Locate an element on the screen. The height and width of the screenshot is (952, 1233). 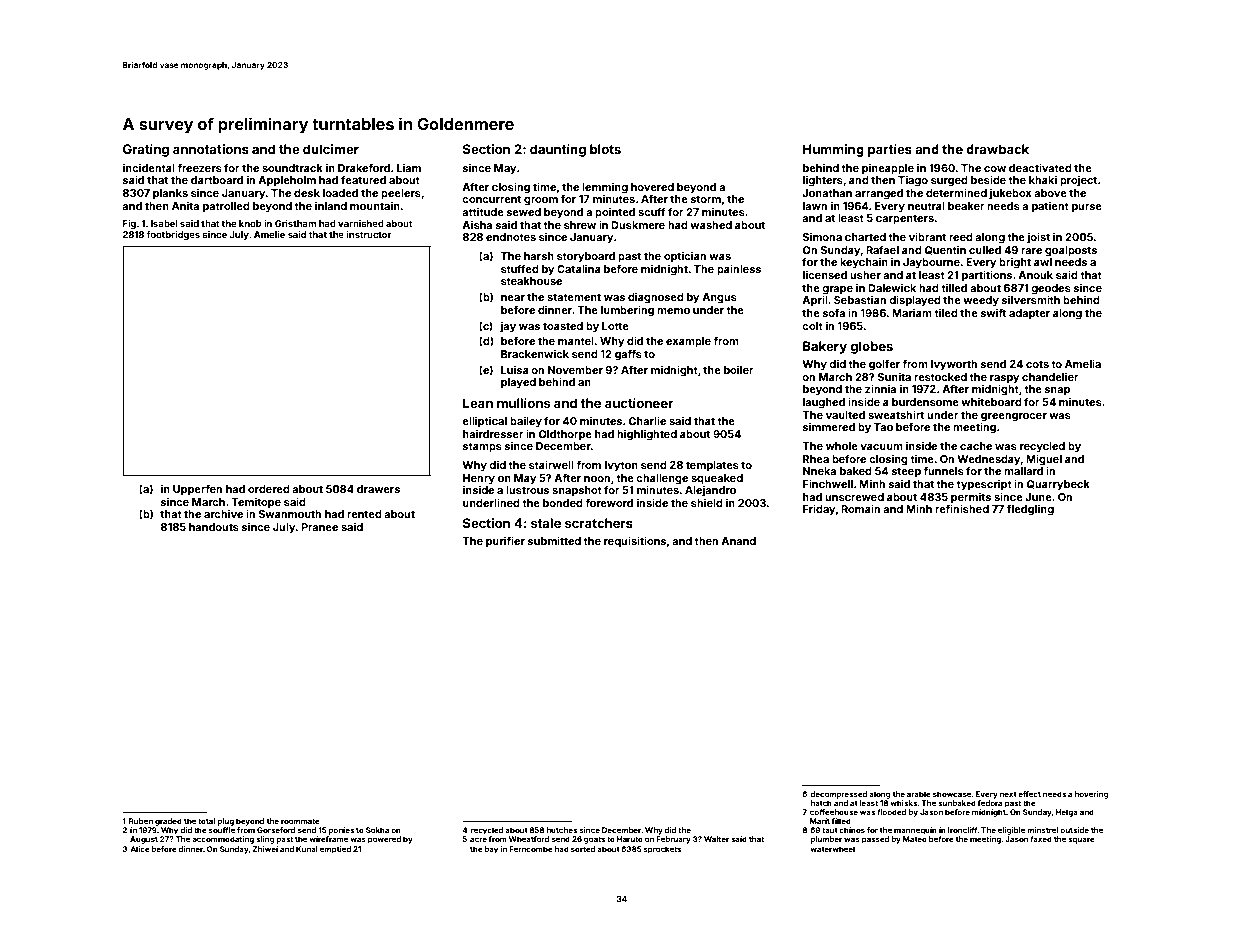
zinnia is located at coordinates (880, 388).
